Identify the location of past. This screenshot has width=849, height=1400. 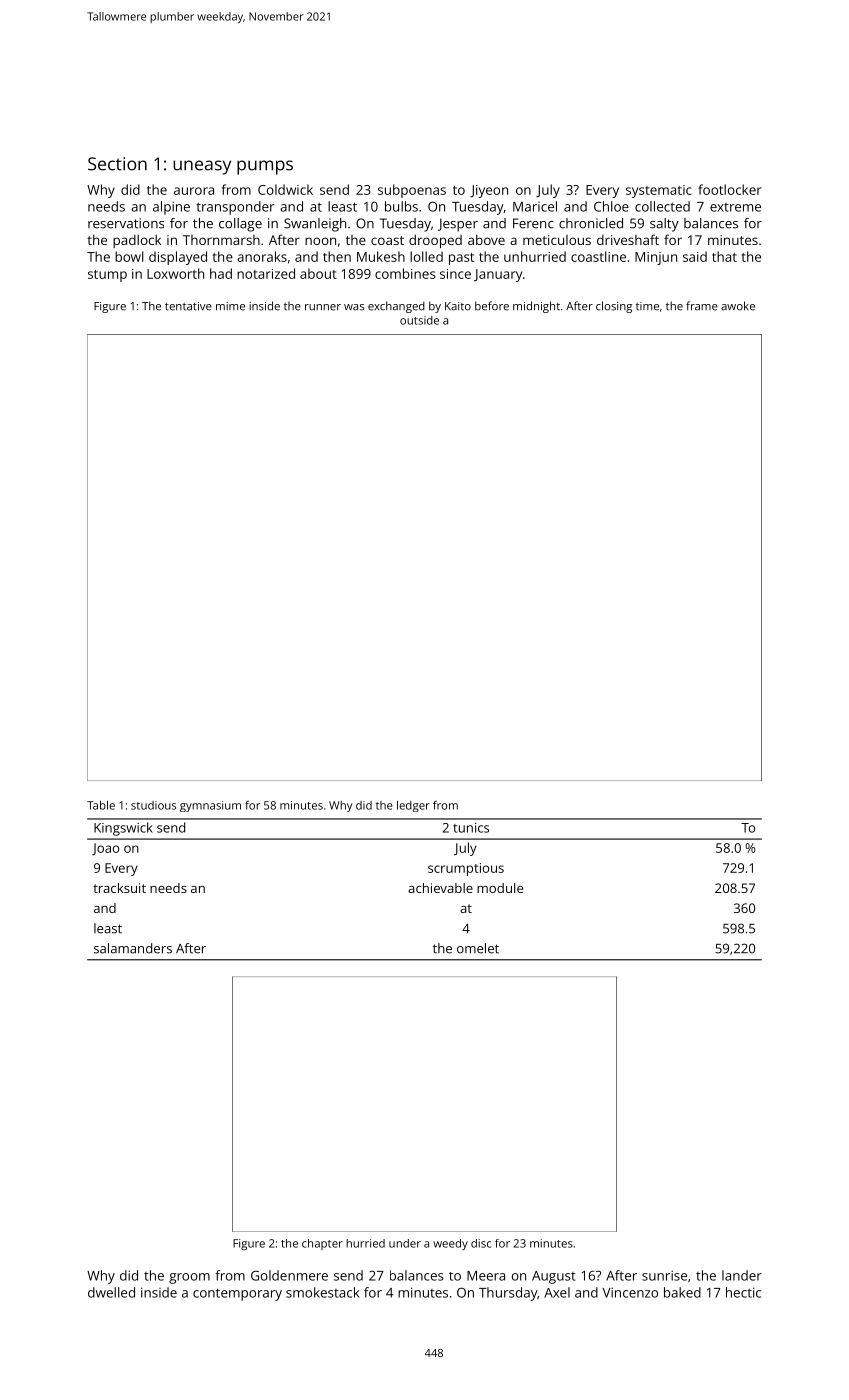
(461, 259).
